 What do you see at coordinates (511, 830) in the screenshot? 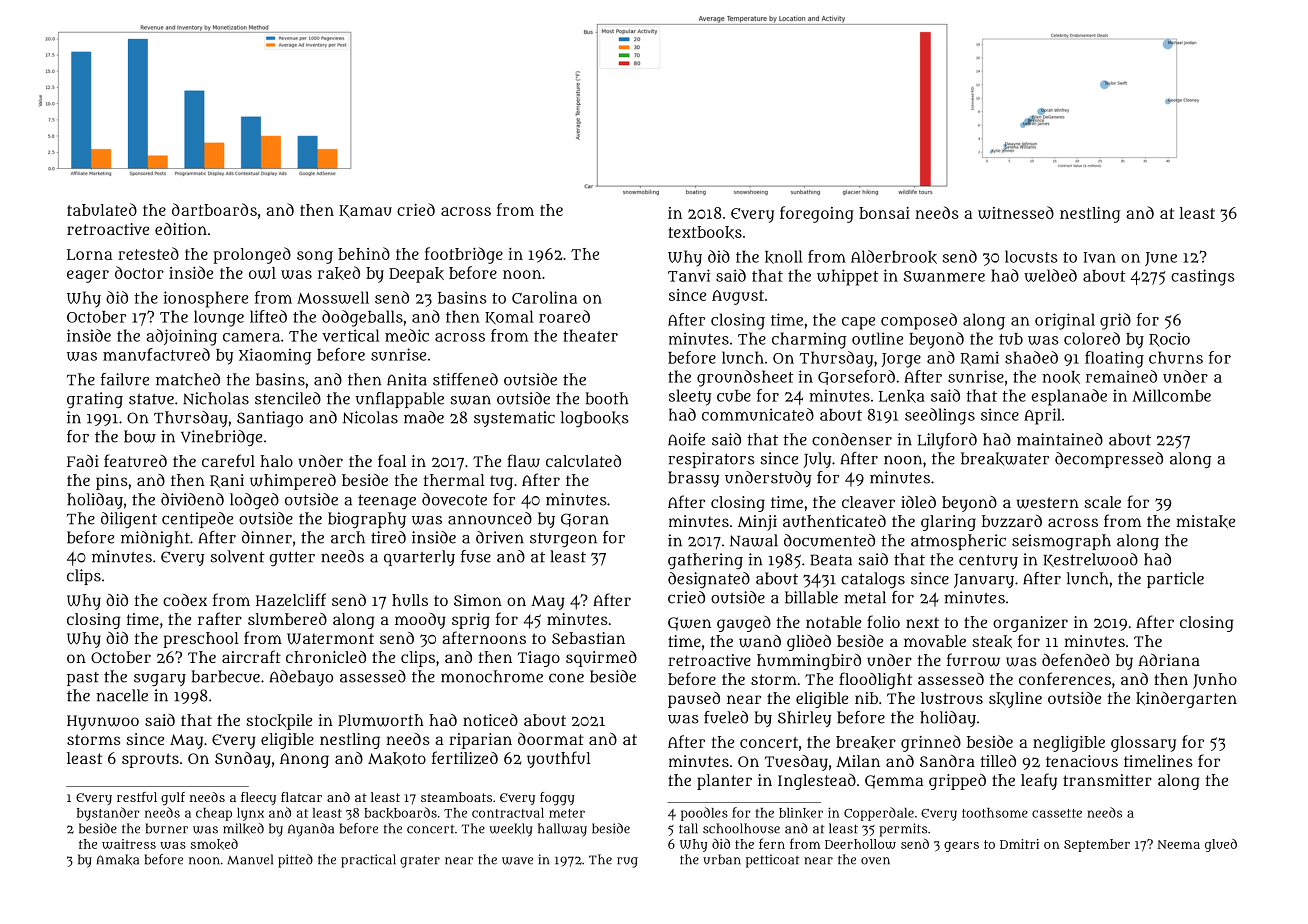
I see `weekly` at bounding box center [511, 830].
